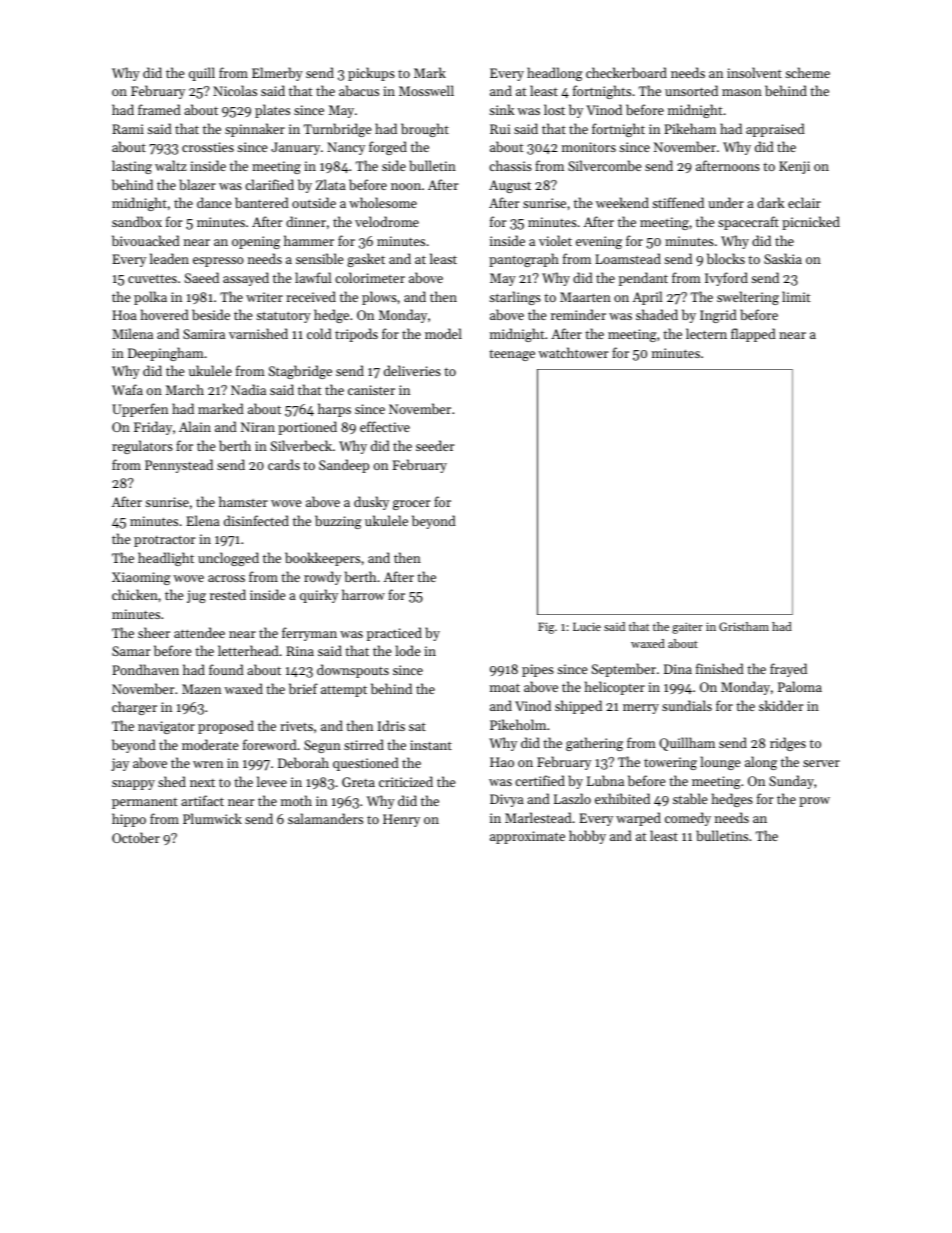  I want to click on comedy, so click(688, 819).
